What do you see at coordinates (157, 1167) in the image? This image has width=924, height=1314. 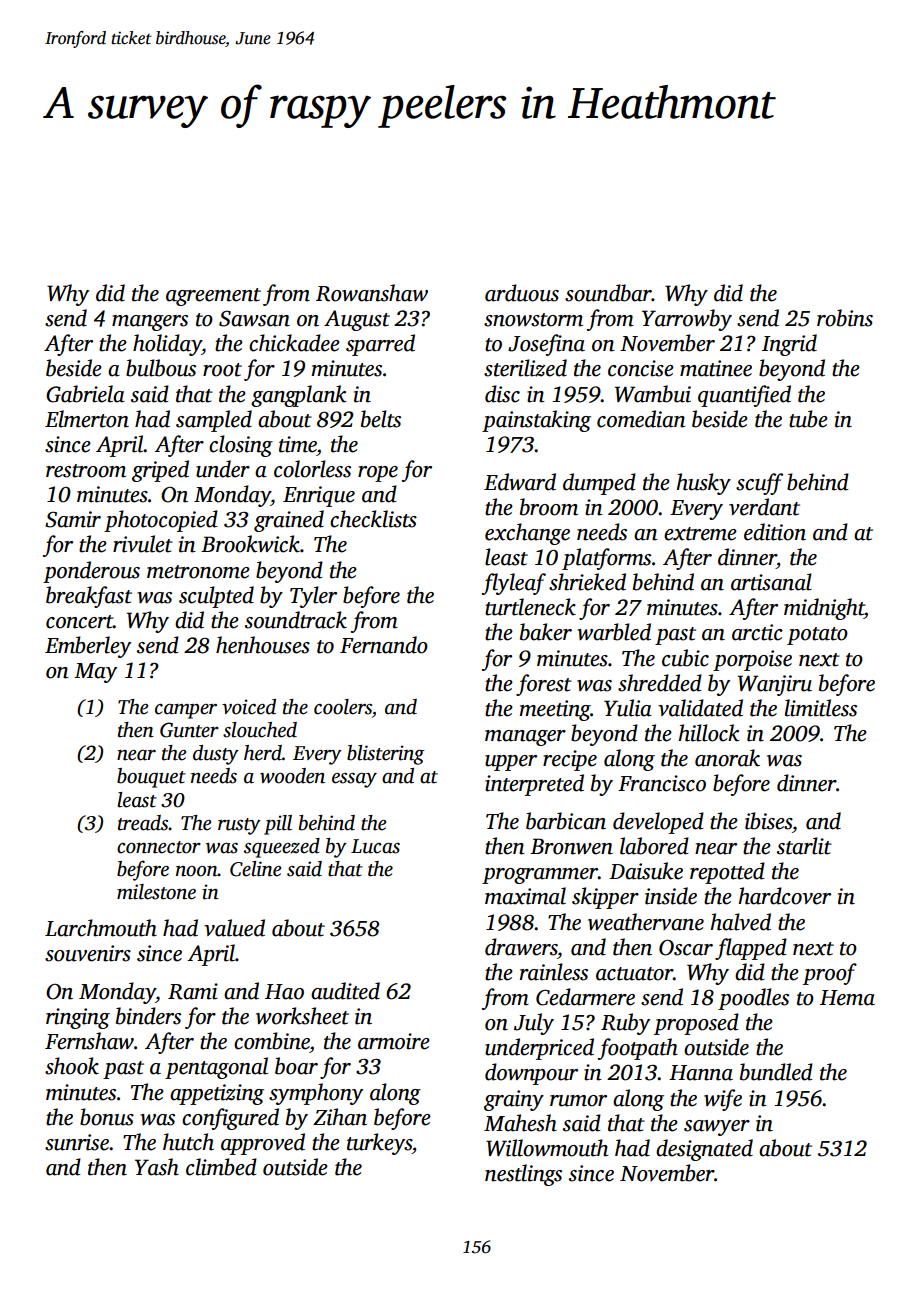 I see `Yash` at bounding box center [157, 1167].
